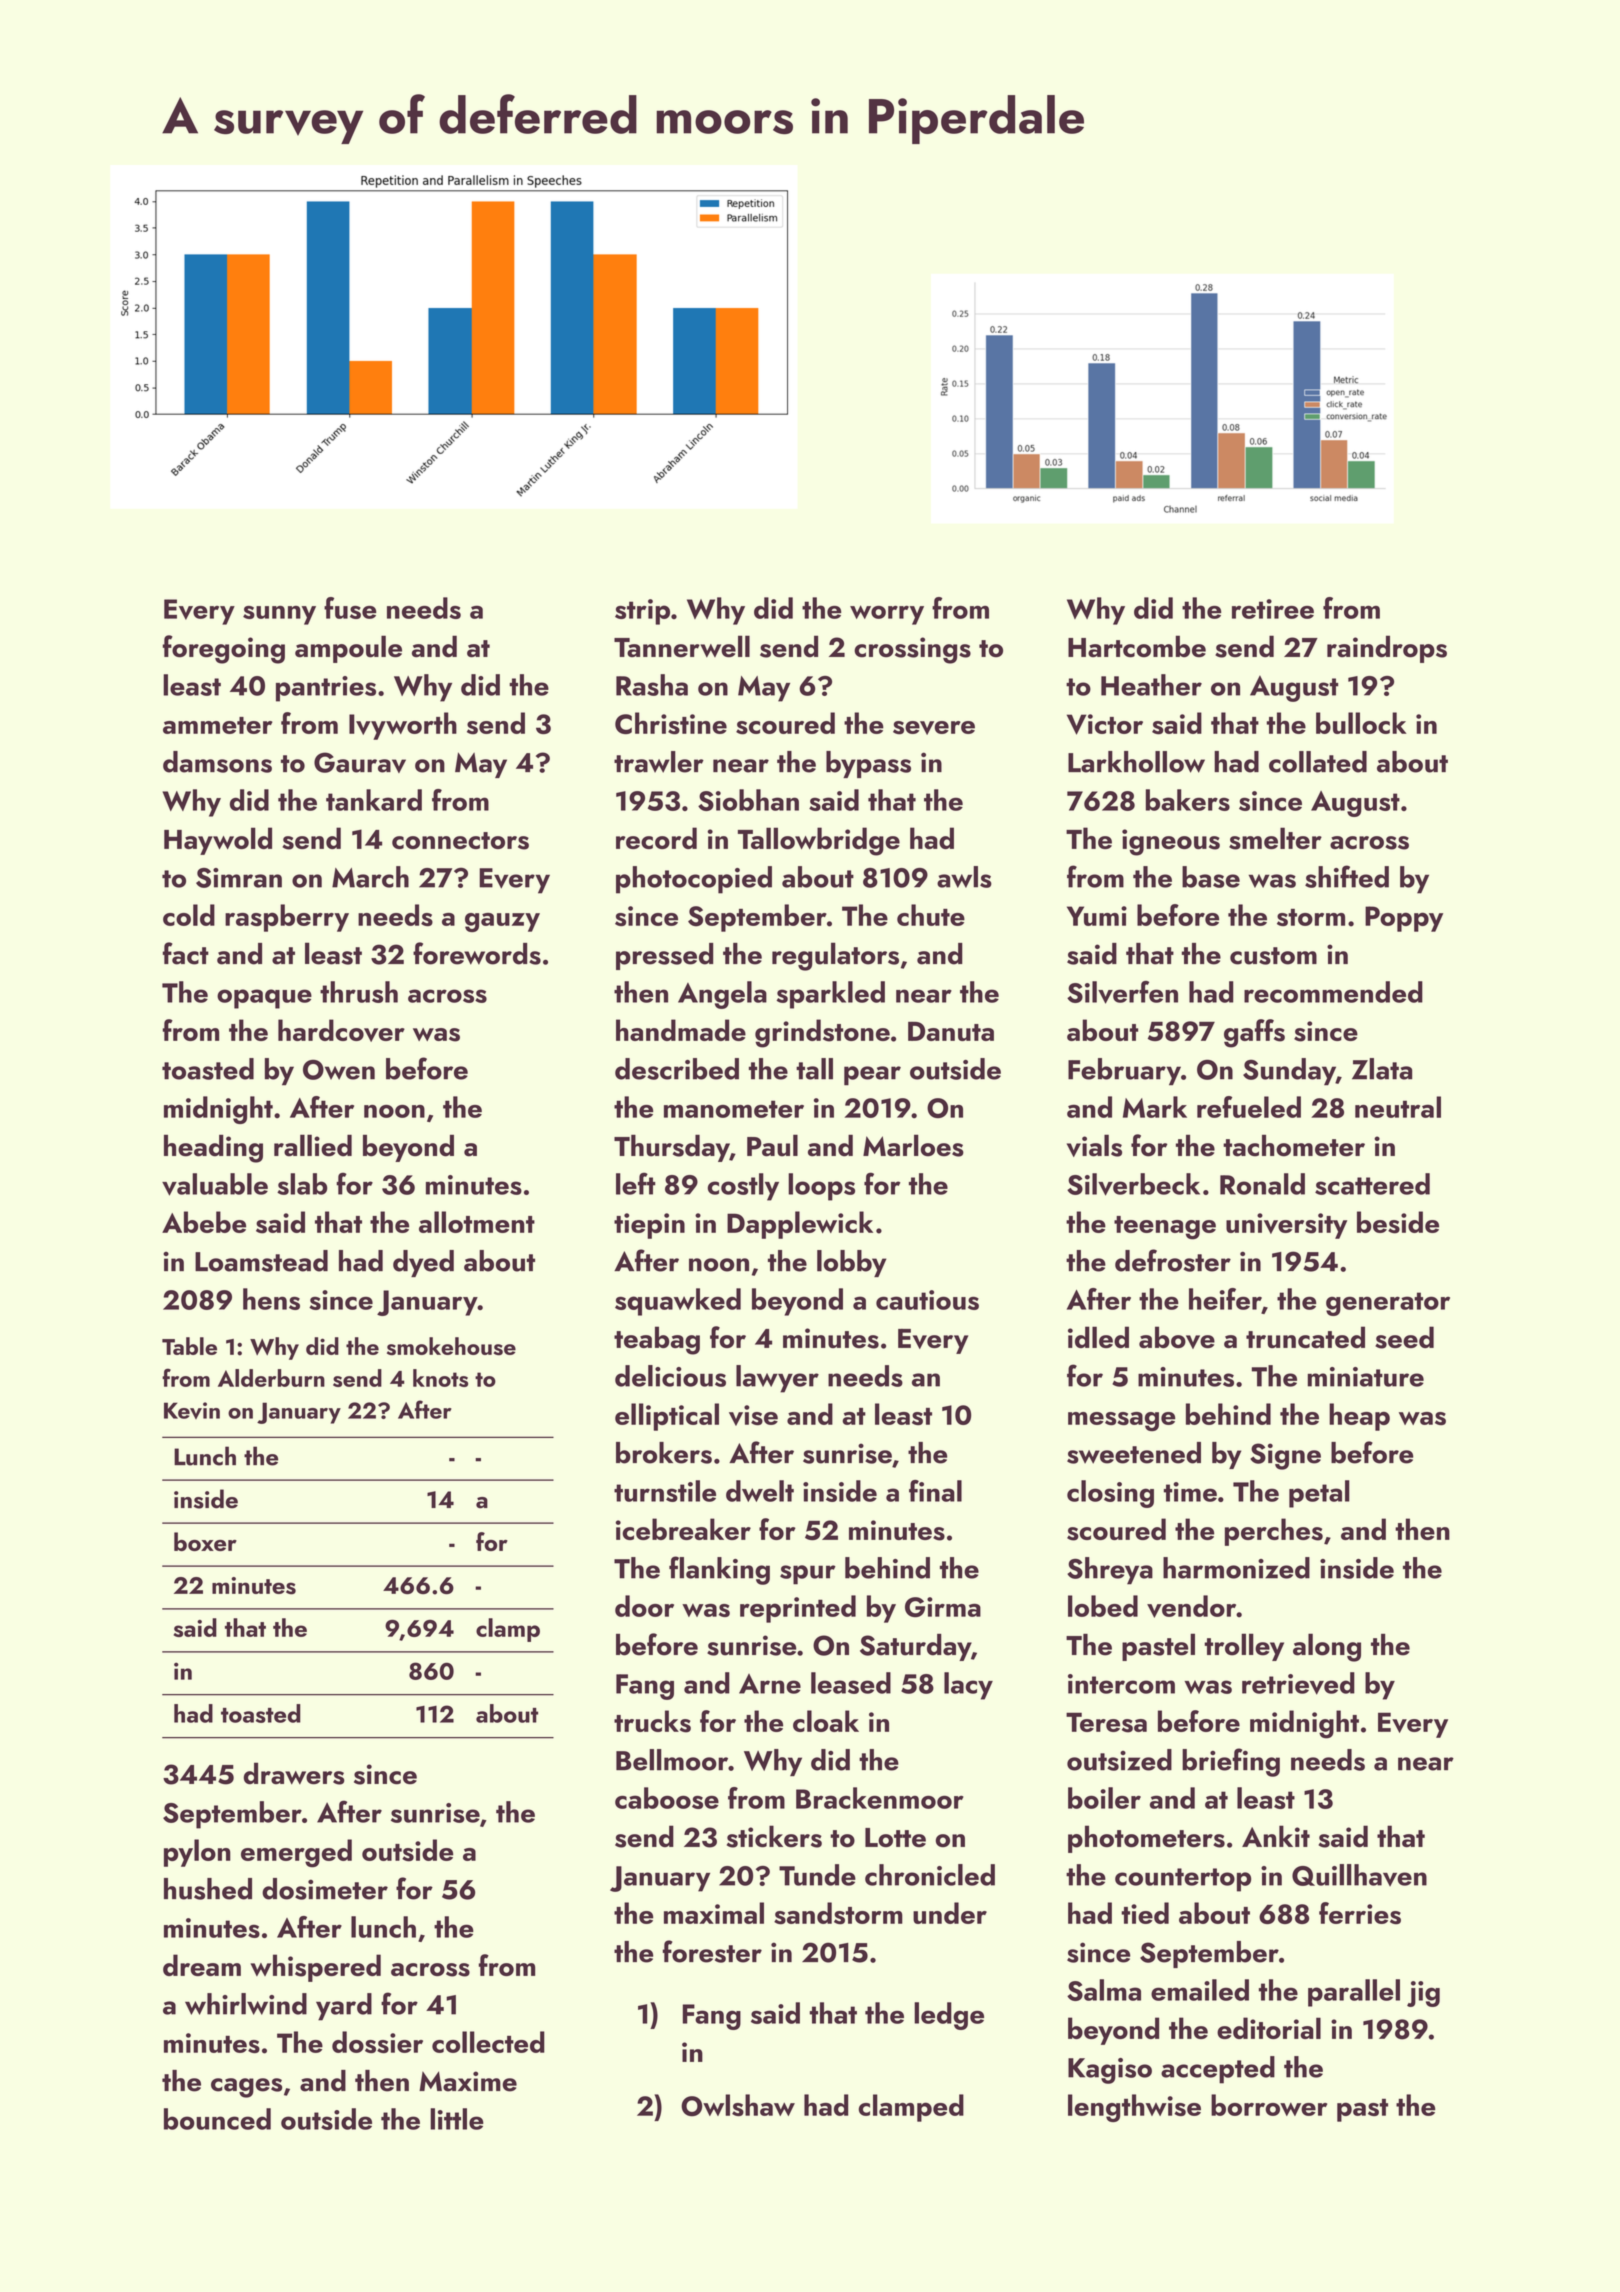  I want to click on sunny, so click(279, 615).
